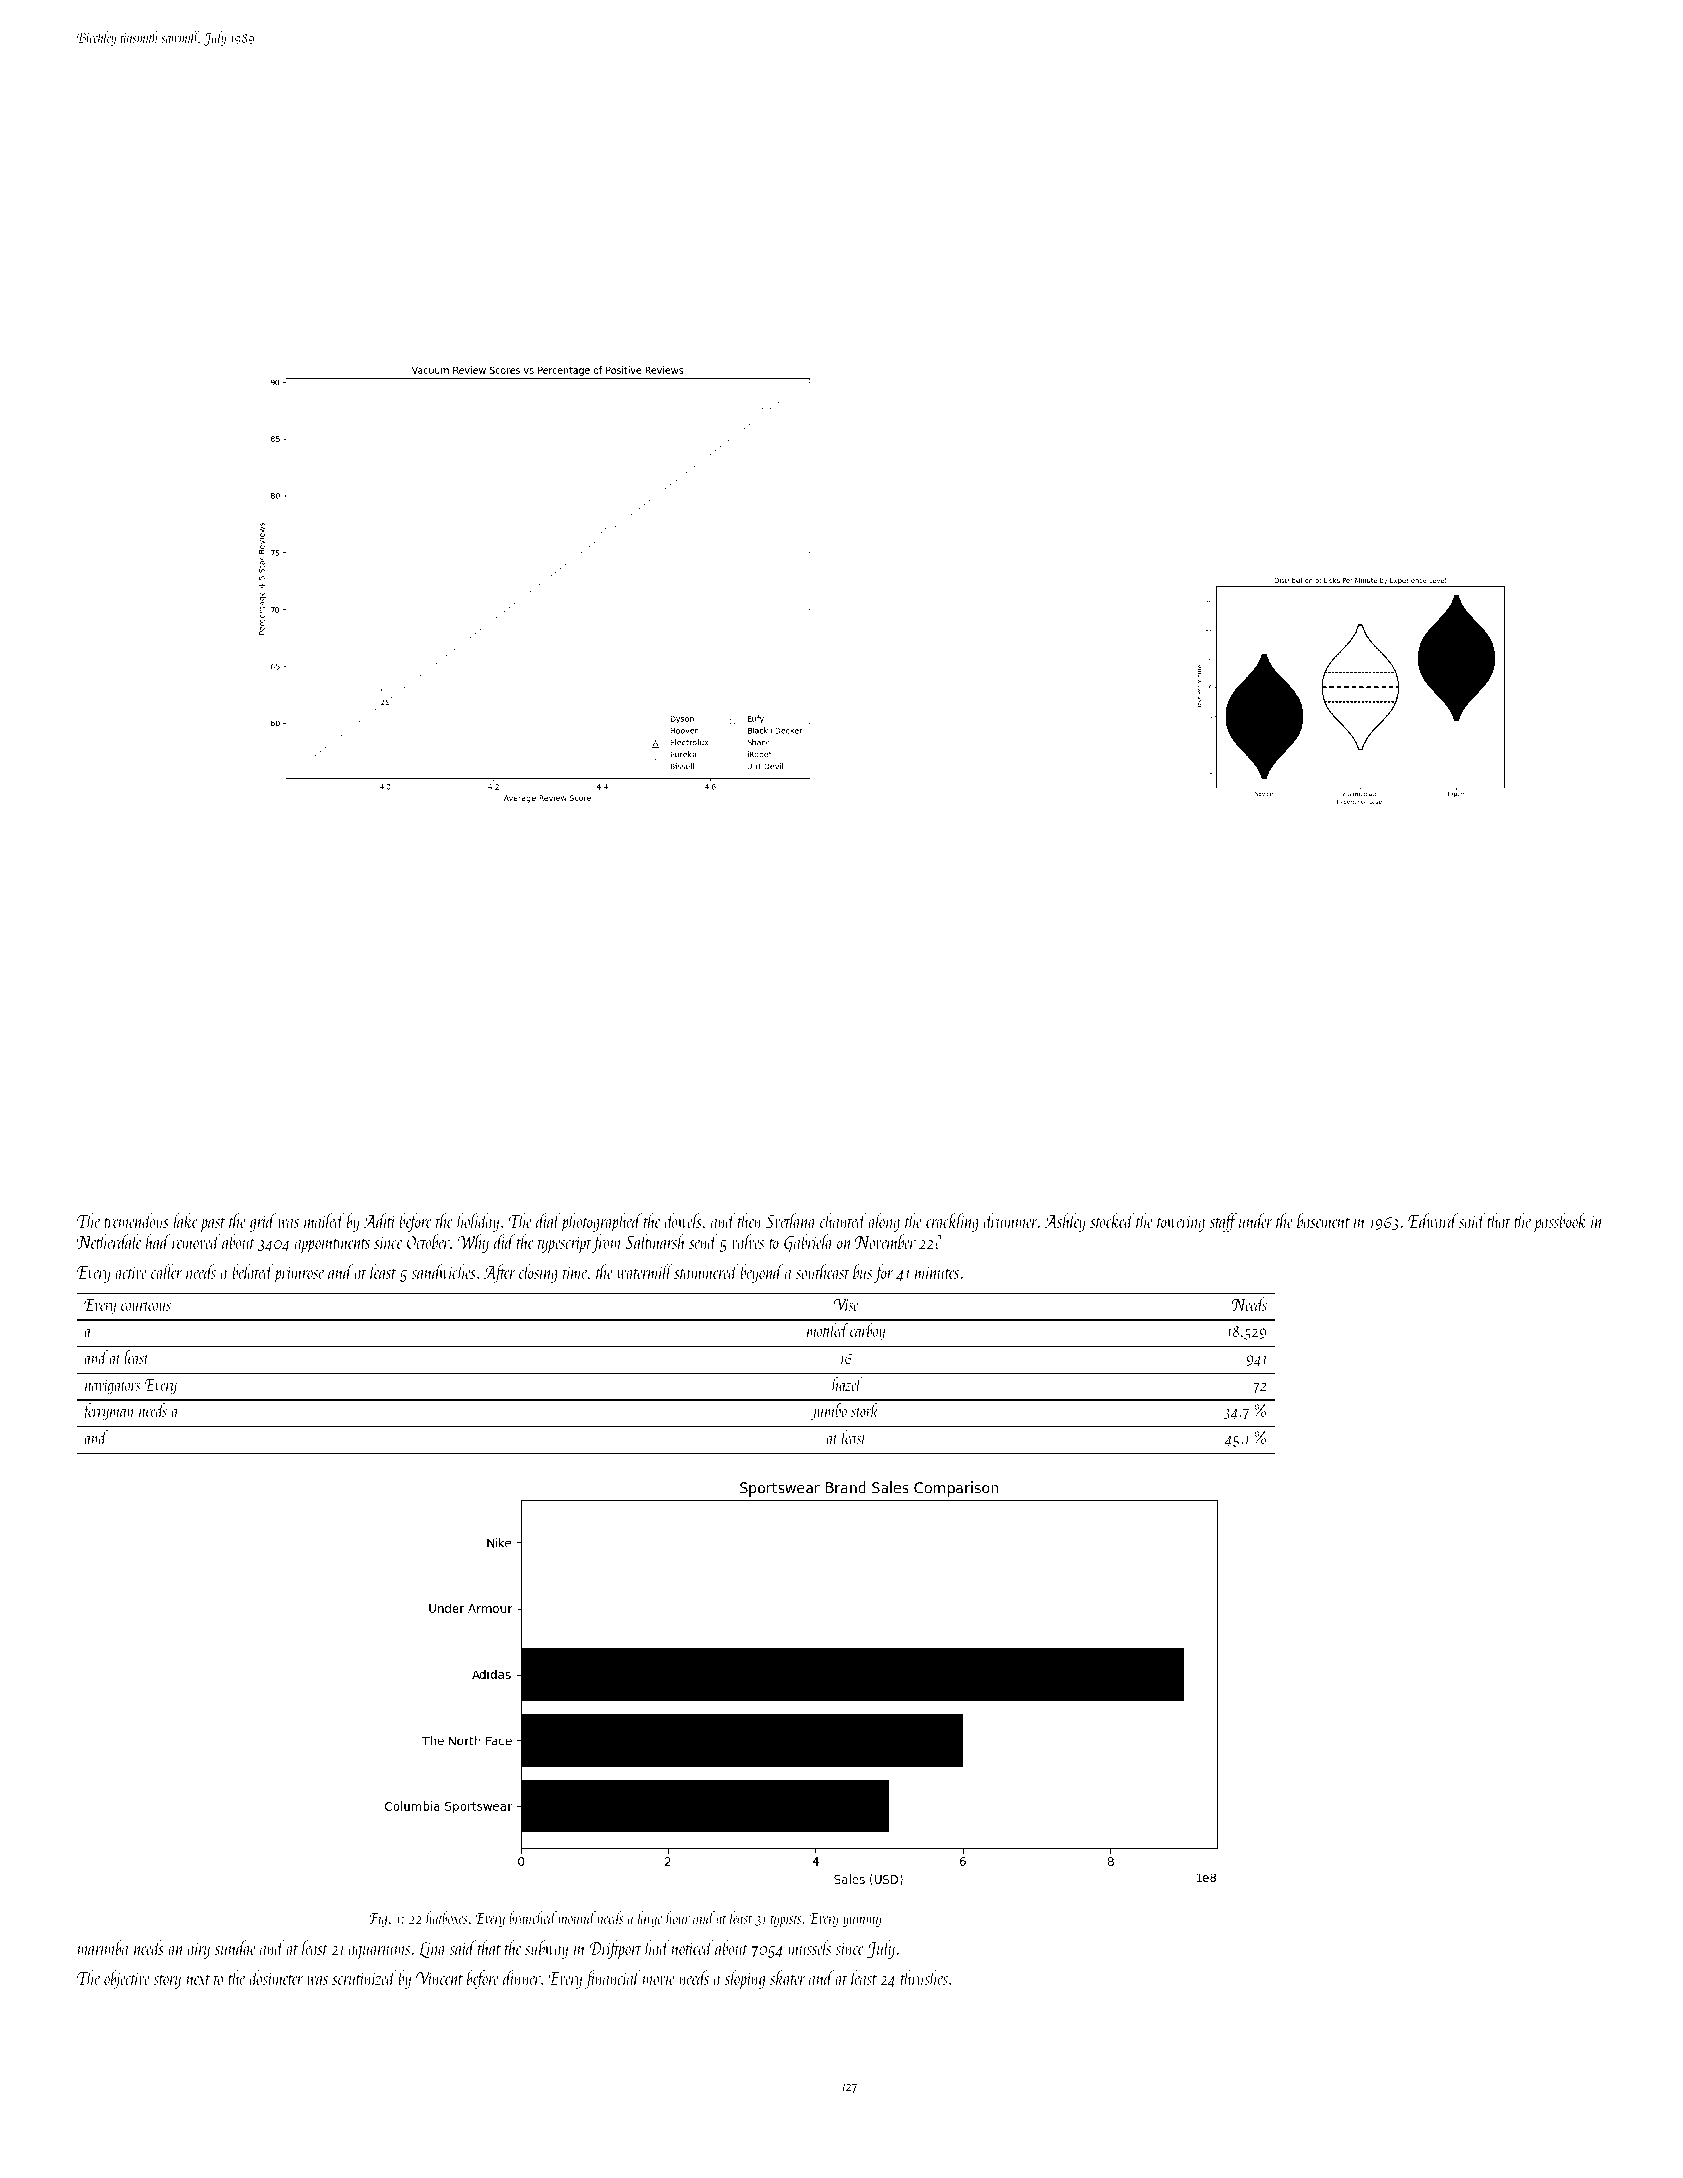 This screenshot has height=2178, width=1683. What do you see at coordinates (786, 1920) in the screenshot?
I see `typists` at bounding box center [786, 1920].
